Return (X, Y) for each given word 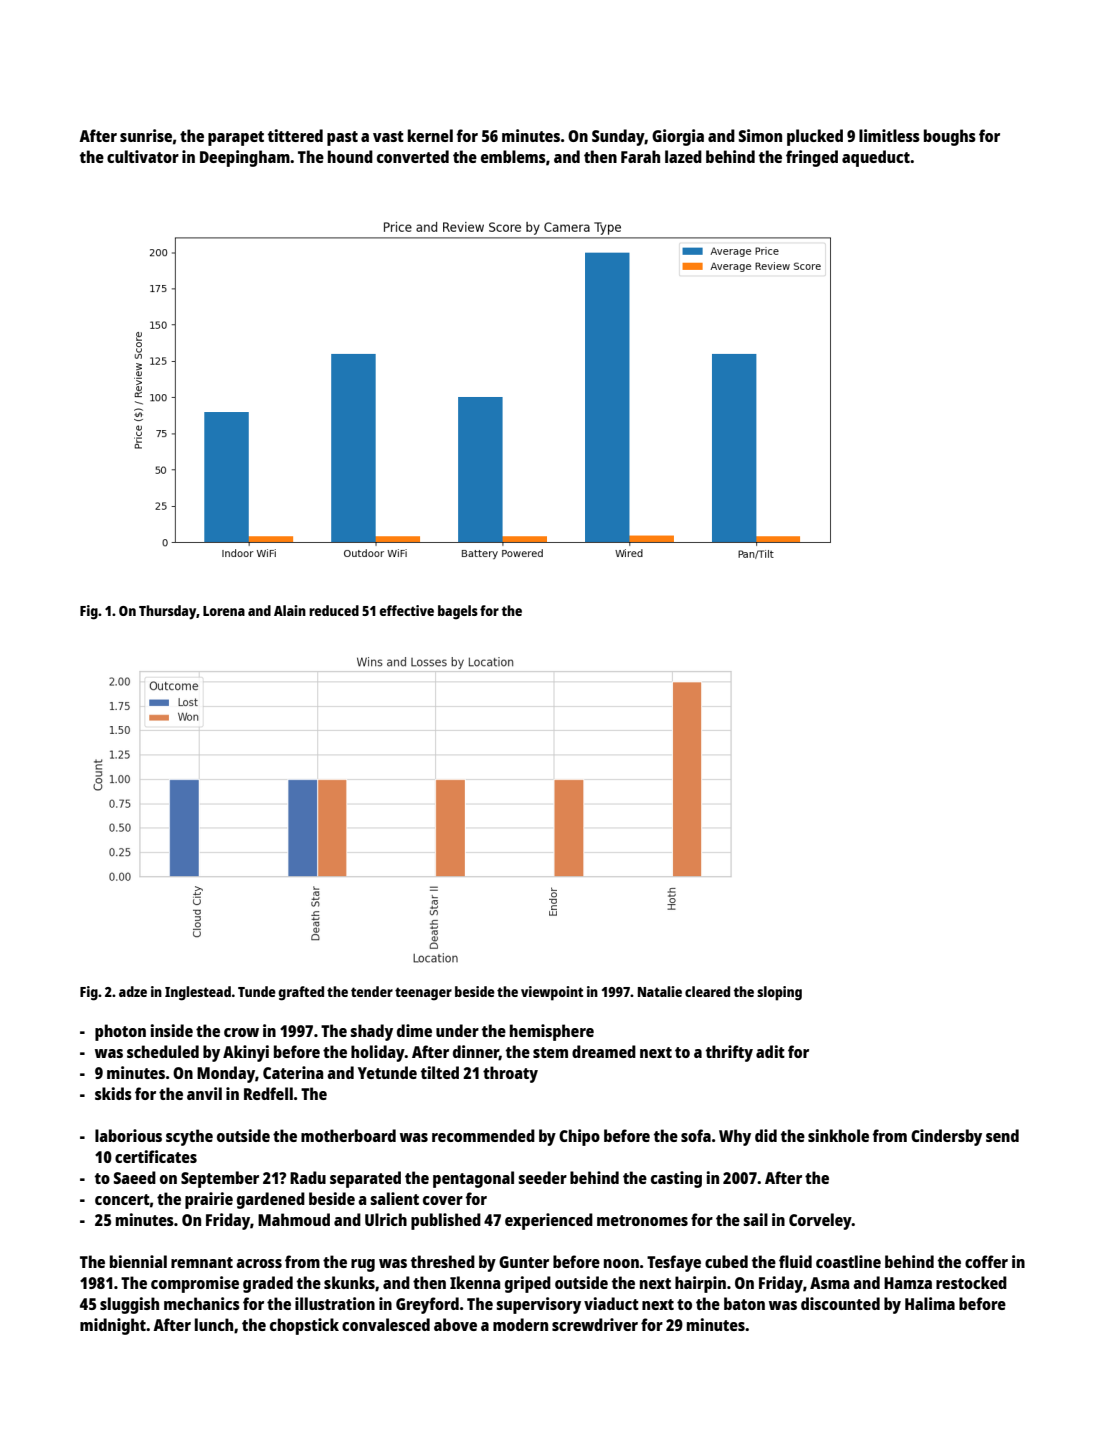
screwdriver (595, 1324)
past (342, 138)
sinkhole (838, 1135)
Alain (290, 610)
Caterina (293, 1072)
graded (268, 1284)
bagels (458, 612)
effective (406, 610)
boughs (950, 137)
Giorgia (678, 137)
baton (744, 1303)
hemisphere (552, 1032)
